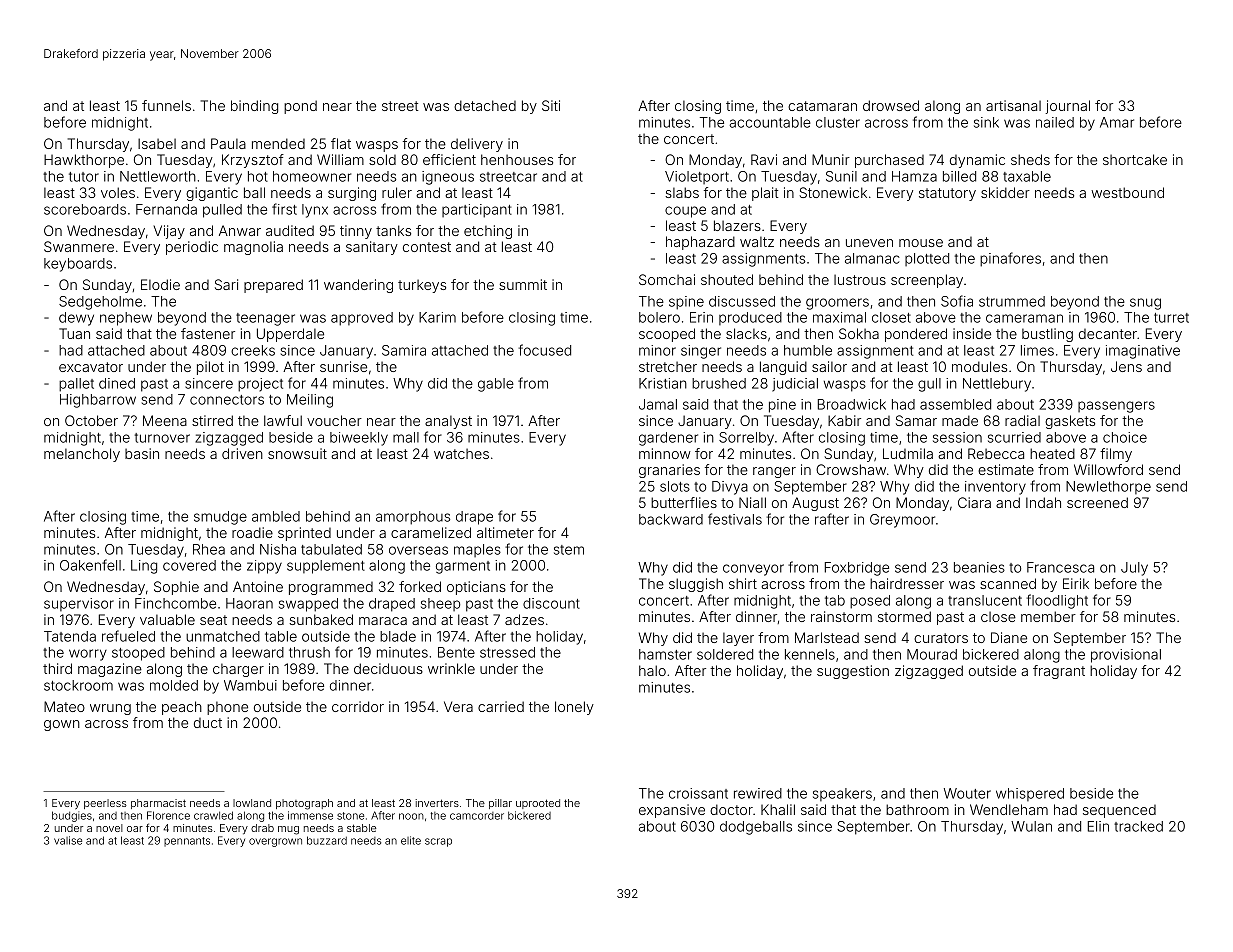 This screenshot has height=952, width=1233. I want to click on Mourad, so click(932, 654).
